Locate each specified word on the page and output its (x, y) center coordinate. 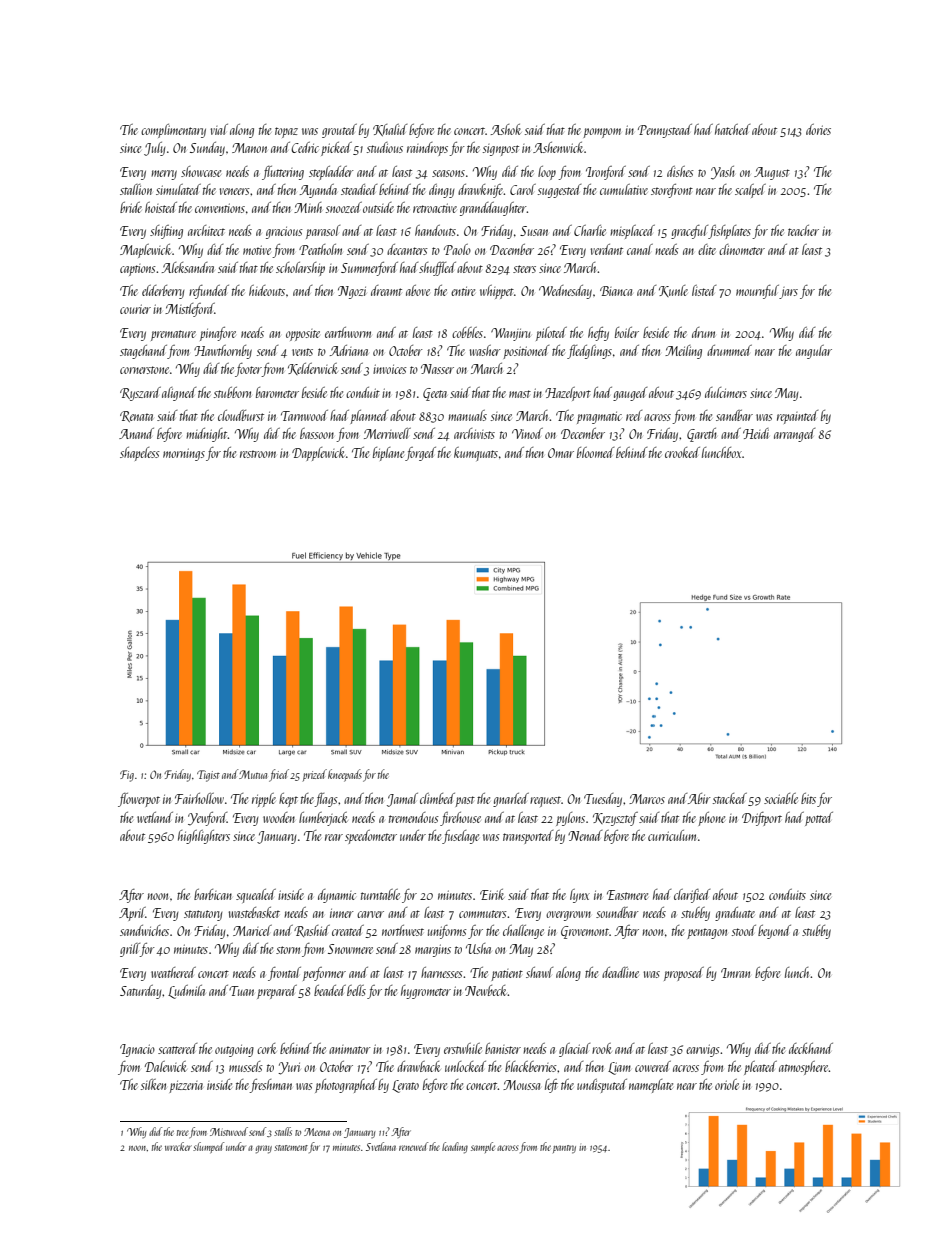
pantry (564, 1149)
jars (789, 293)
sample (483, 1147)
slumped (208, 1147)
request (545, 802)
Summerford (369, 269)
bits (808, 798)
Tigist (208, 776)
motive (257, 250)
